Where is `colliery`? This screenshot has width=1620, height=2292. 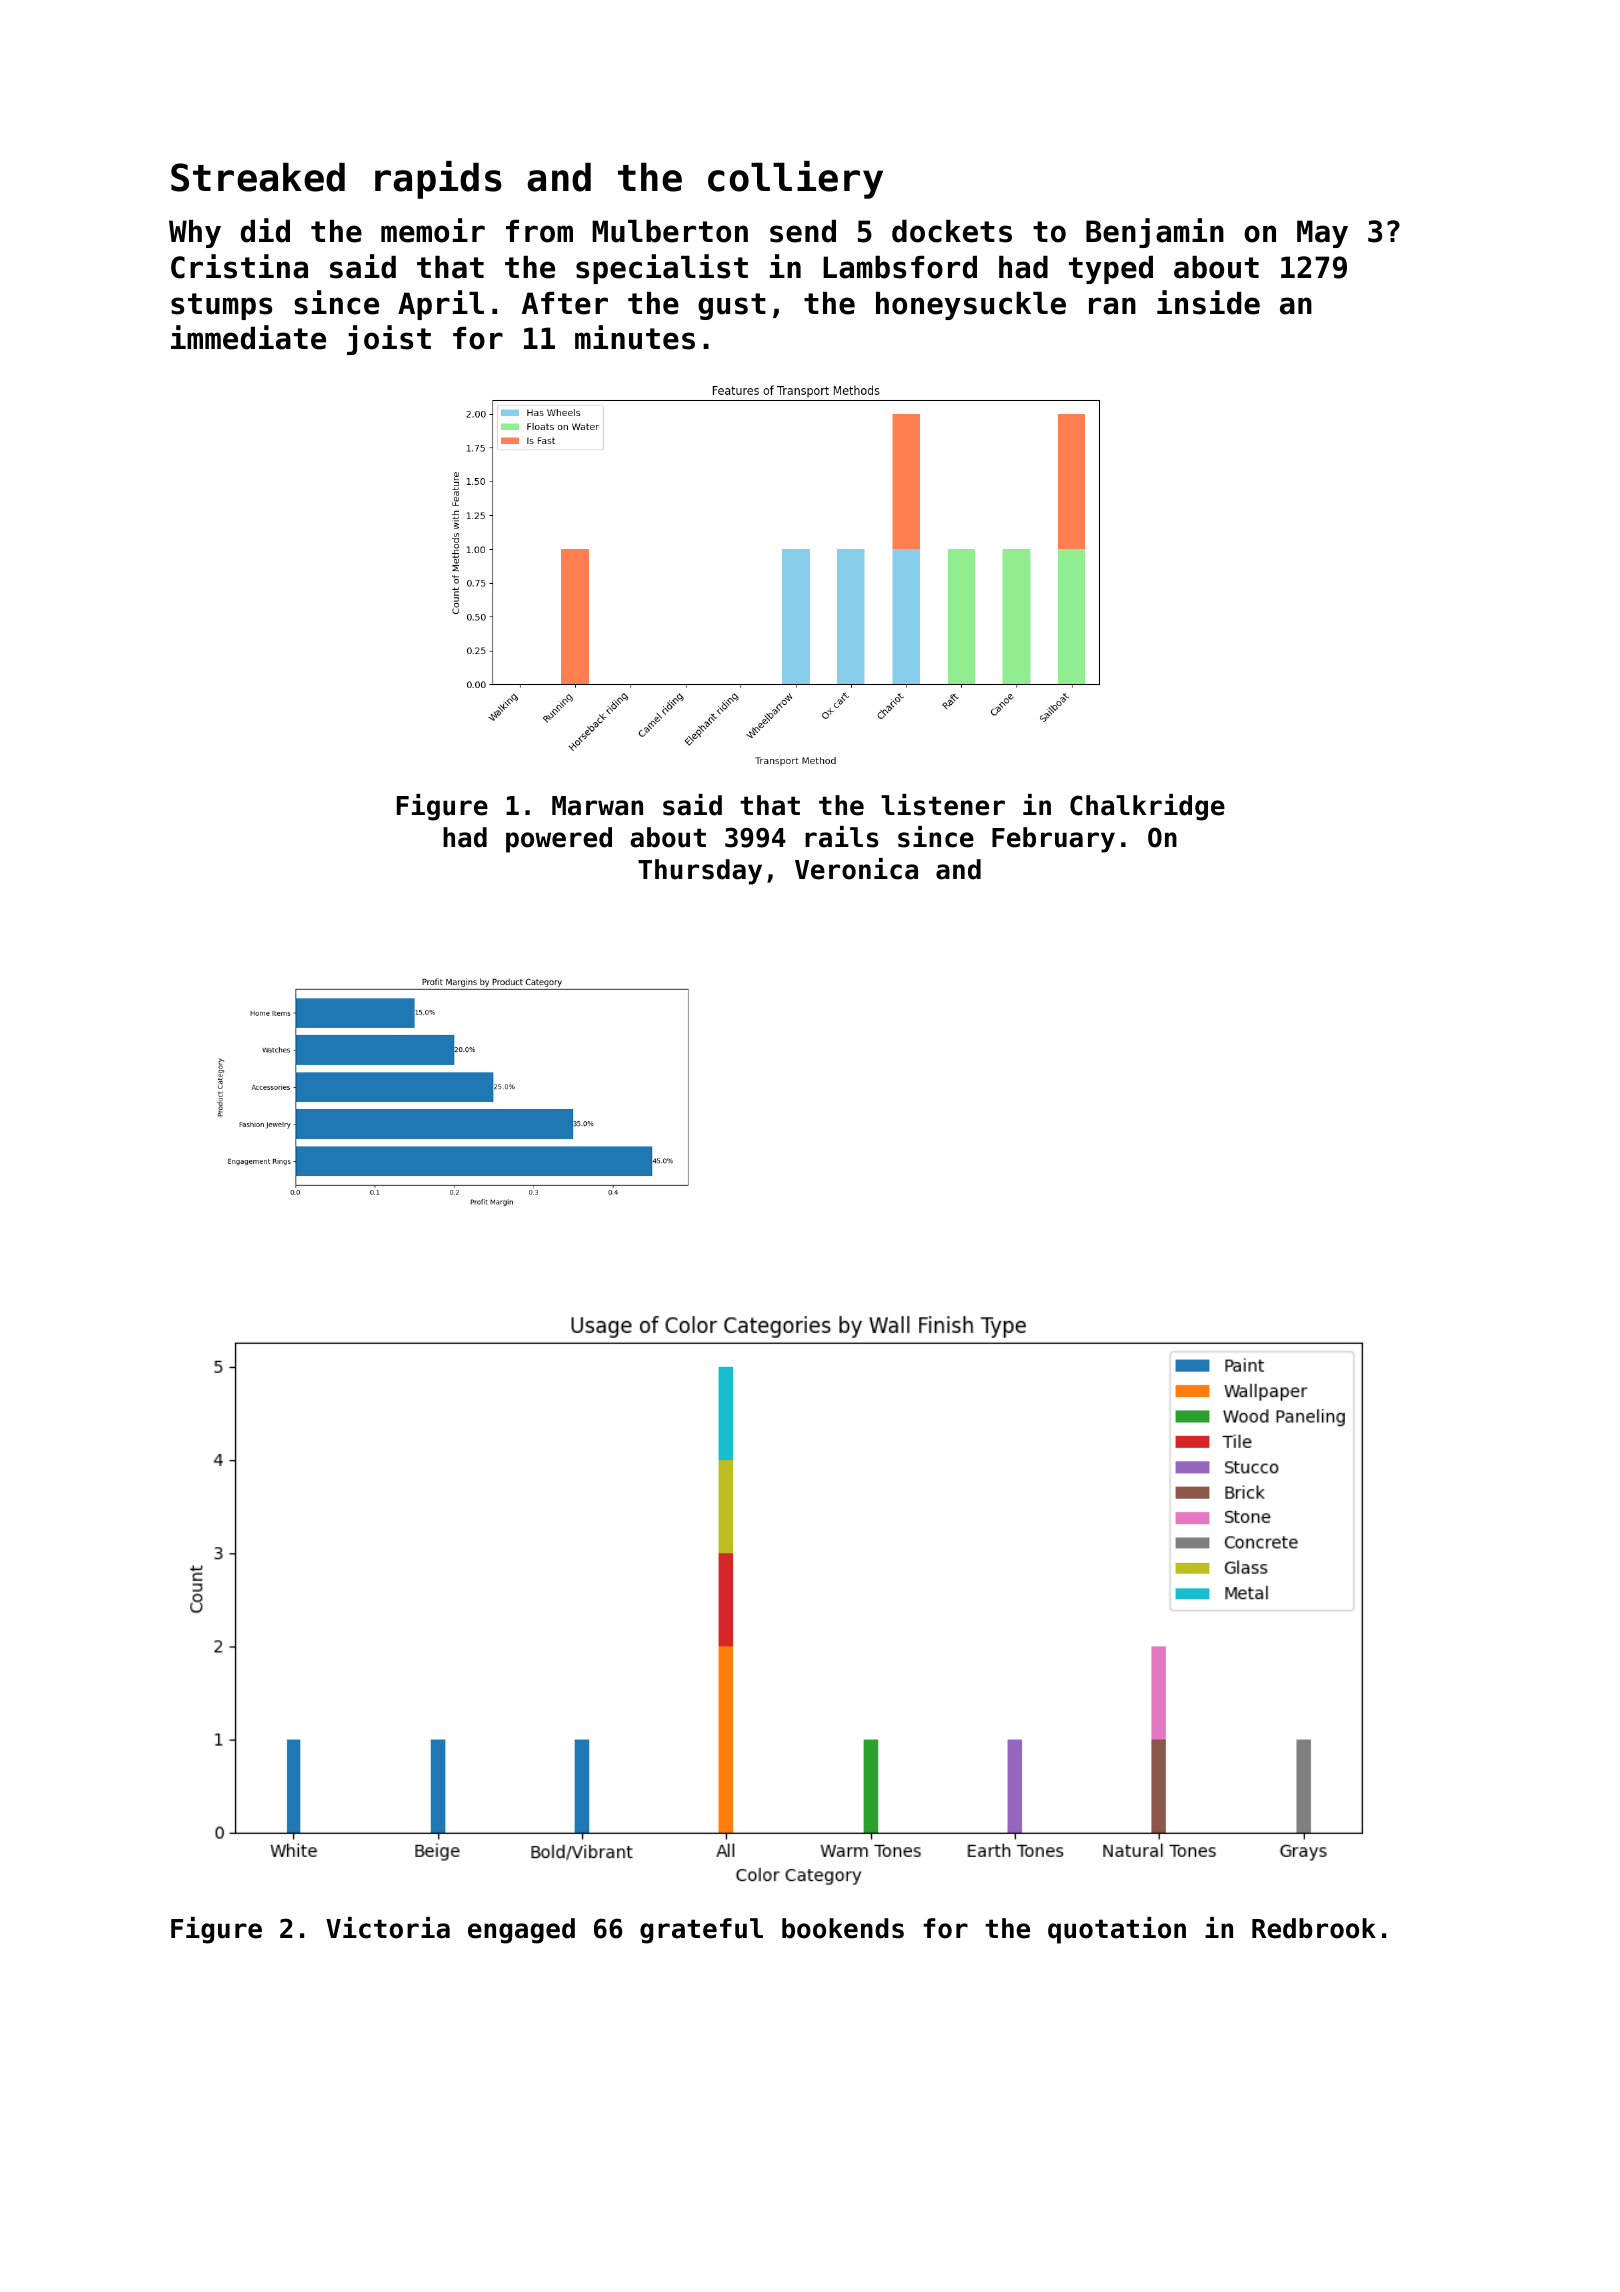 colliery is located at coordinates (795, 180).
